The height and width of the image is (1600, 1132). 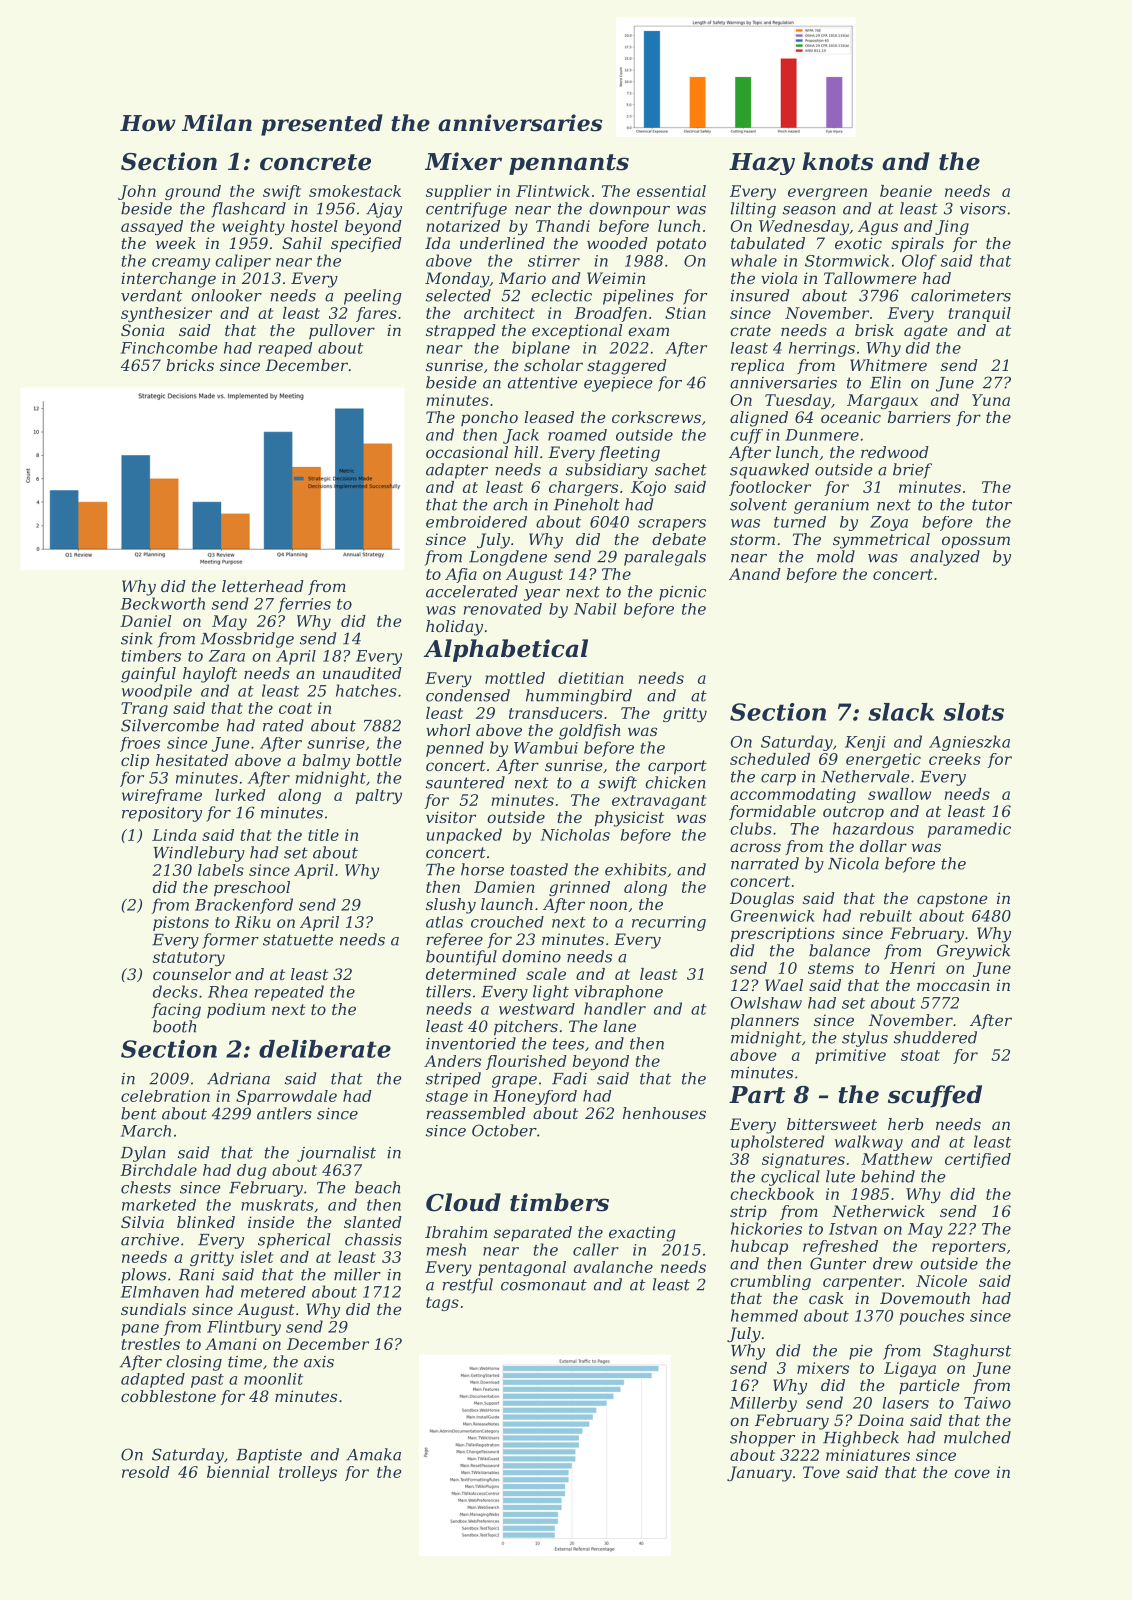 I want to click on knots, so click(x=837, y=161).
